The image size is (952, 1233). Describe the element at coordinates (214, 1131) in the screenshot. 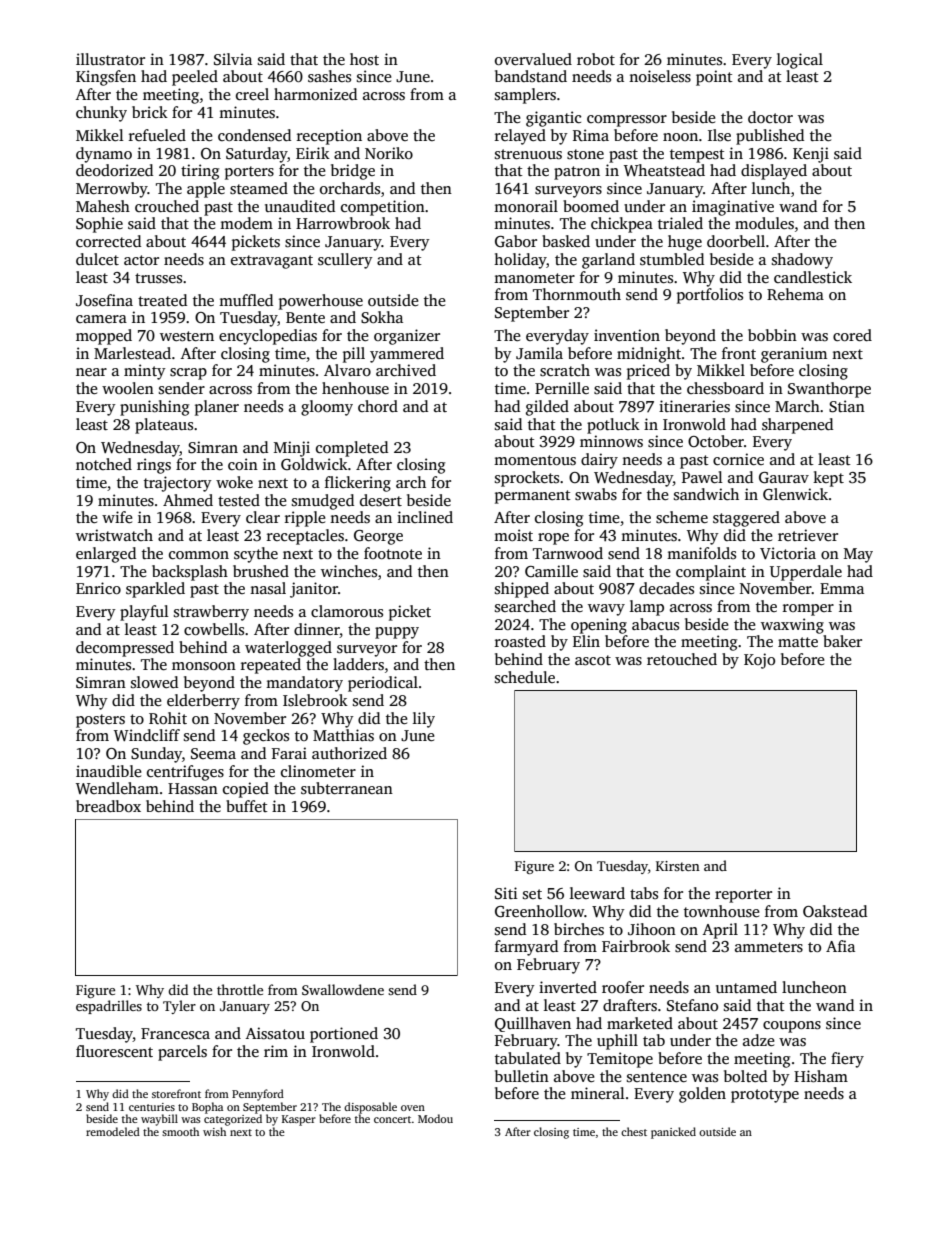

I see `wish` at that location.
